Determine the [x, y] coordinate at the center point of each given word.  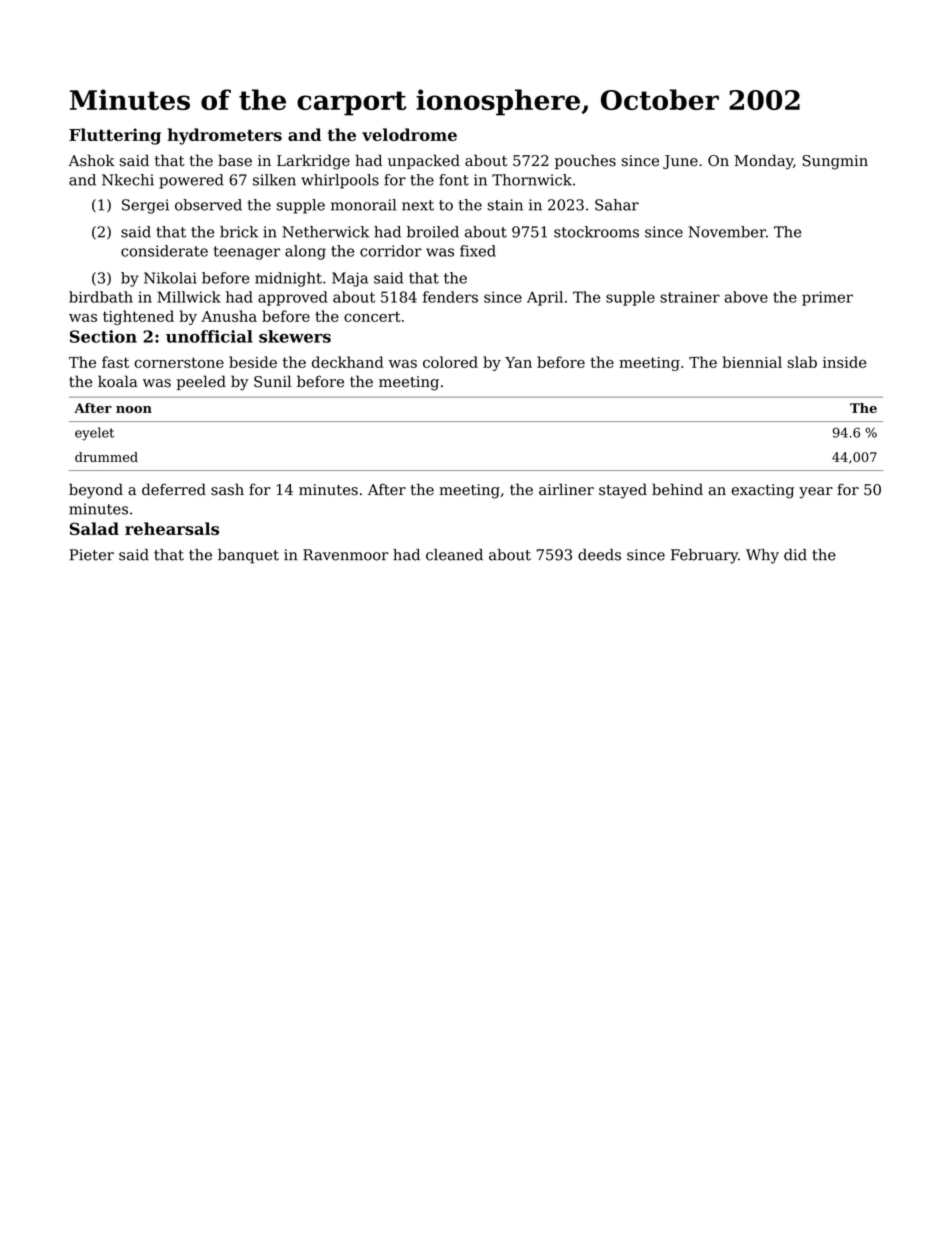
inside [844, 362]
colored [450, 362]
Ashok [92, 160]
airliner [566, 489]
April [545, 298]
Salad [94, 528]
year [816, 493]
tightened [138, 317]
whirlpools [340, 181]
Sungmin [835, 162]
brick [239, 232]
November [727, 232]
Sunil [272, 381]
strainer [690, 297]
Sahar [617, 205]
